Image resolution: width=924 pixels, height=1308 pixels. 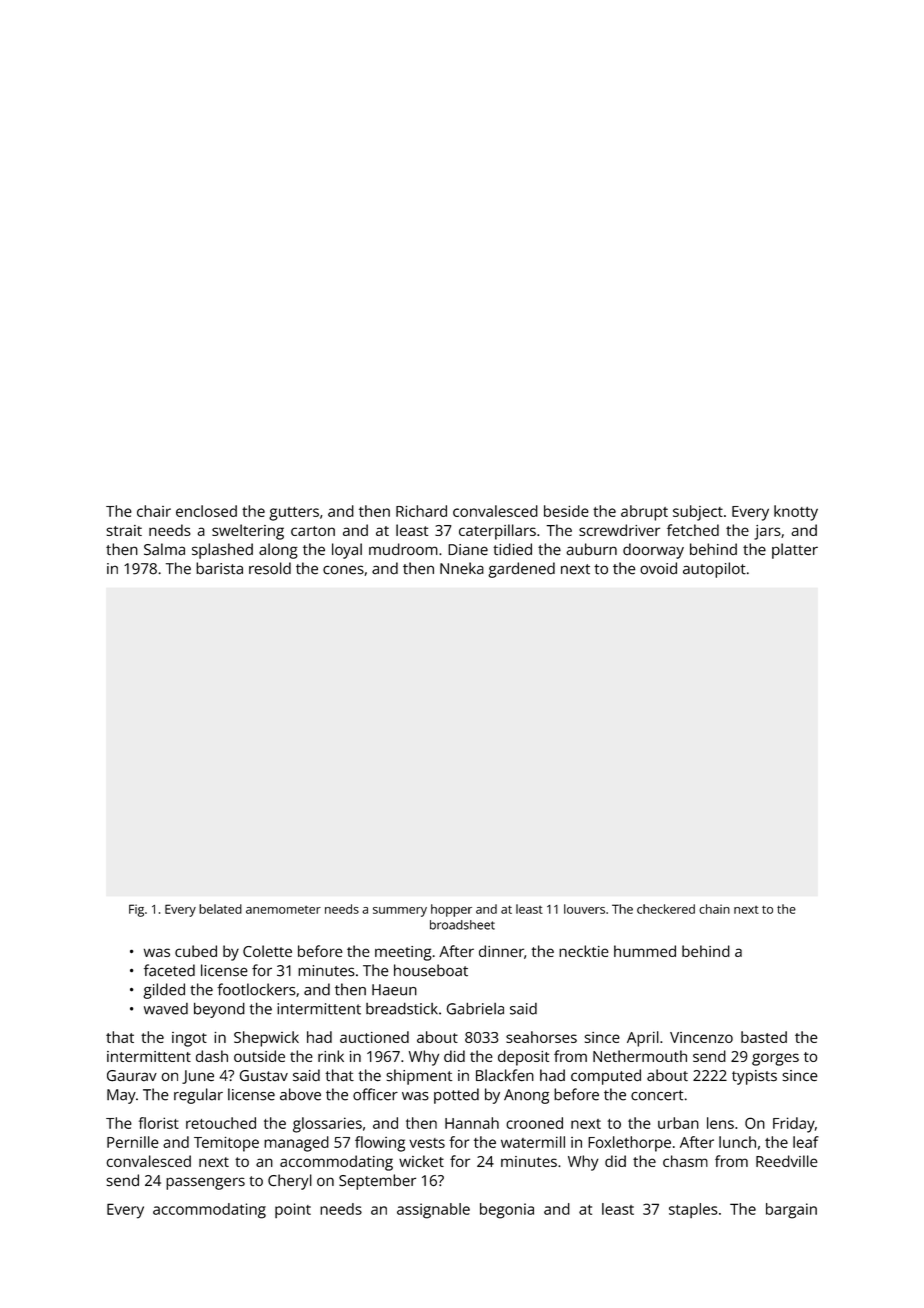 I want to click on gutters, so click(x=294, y=514).
